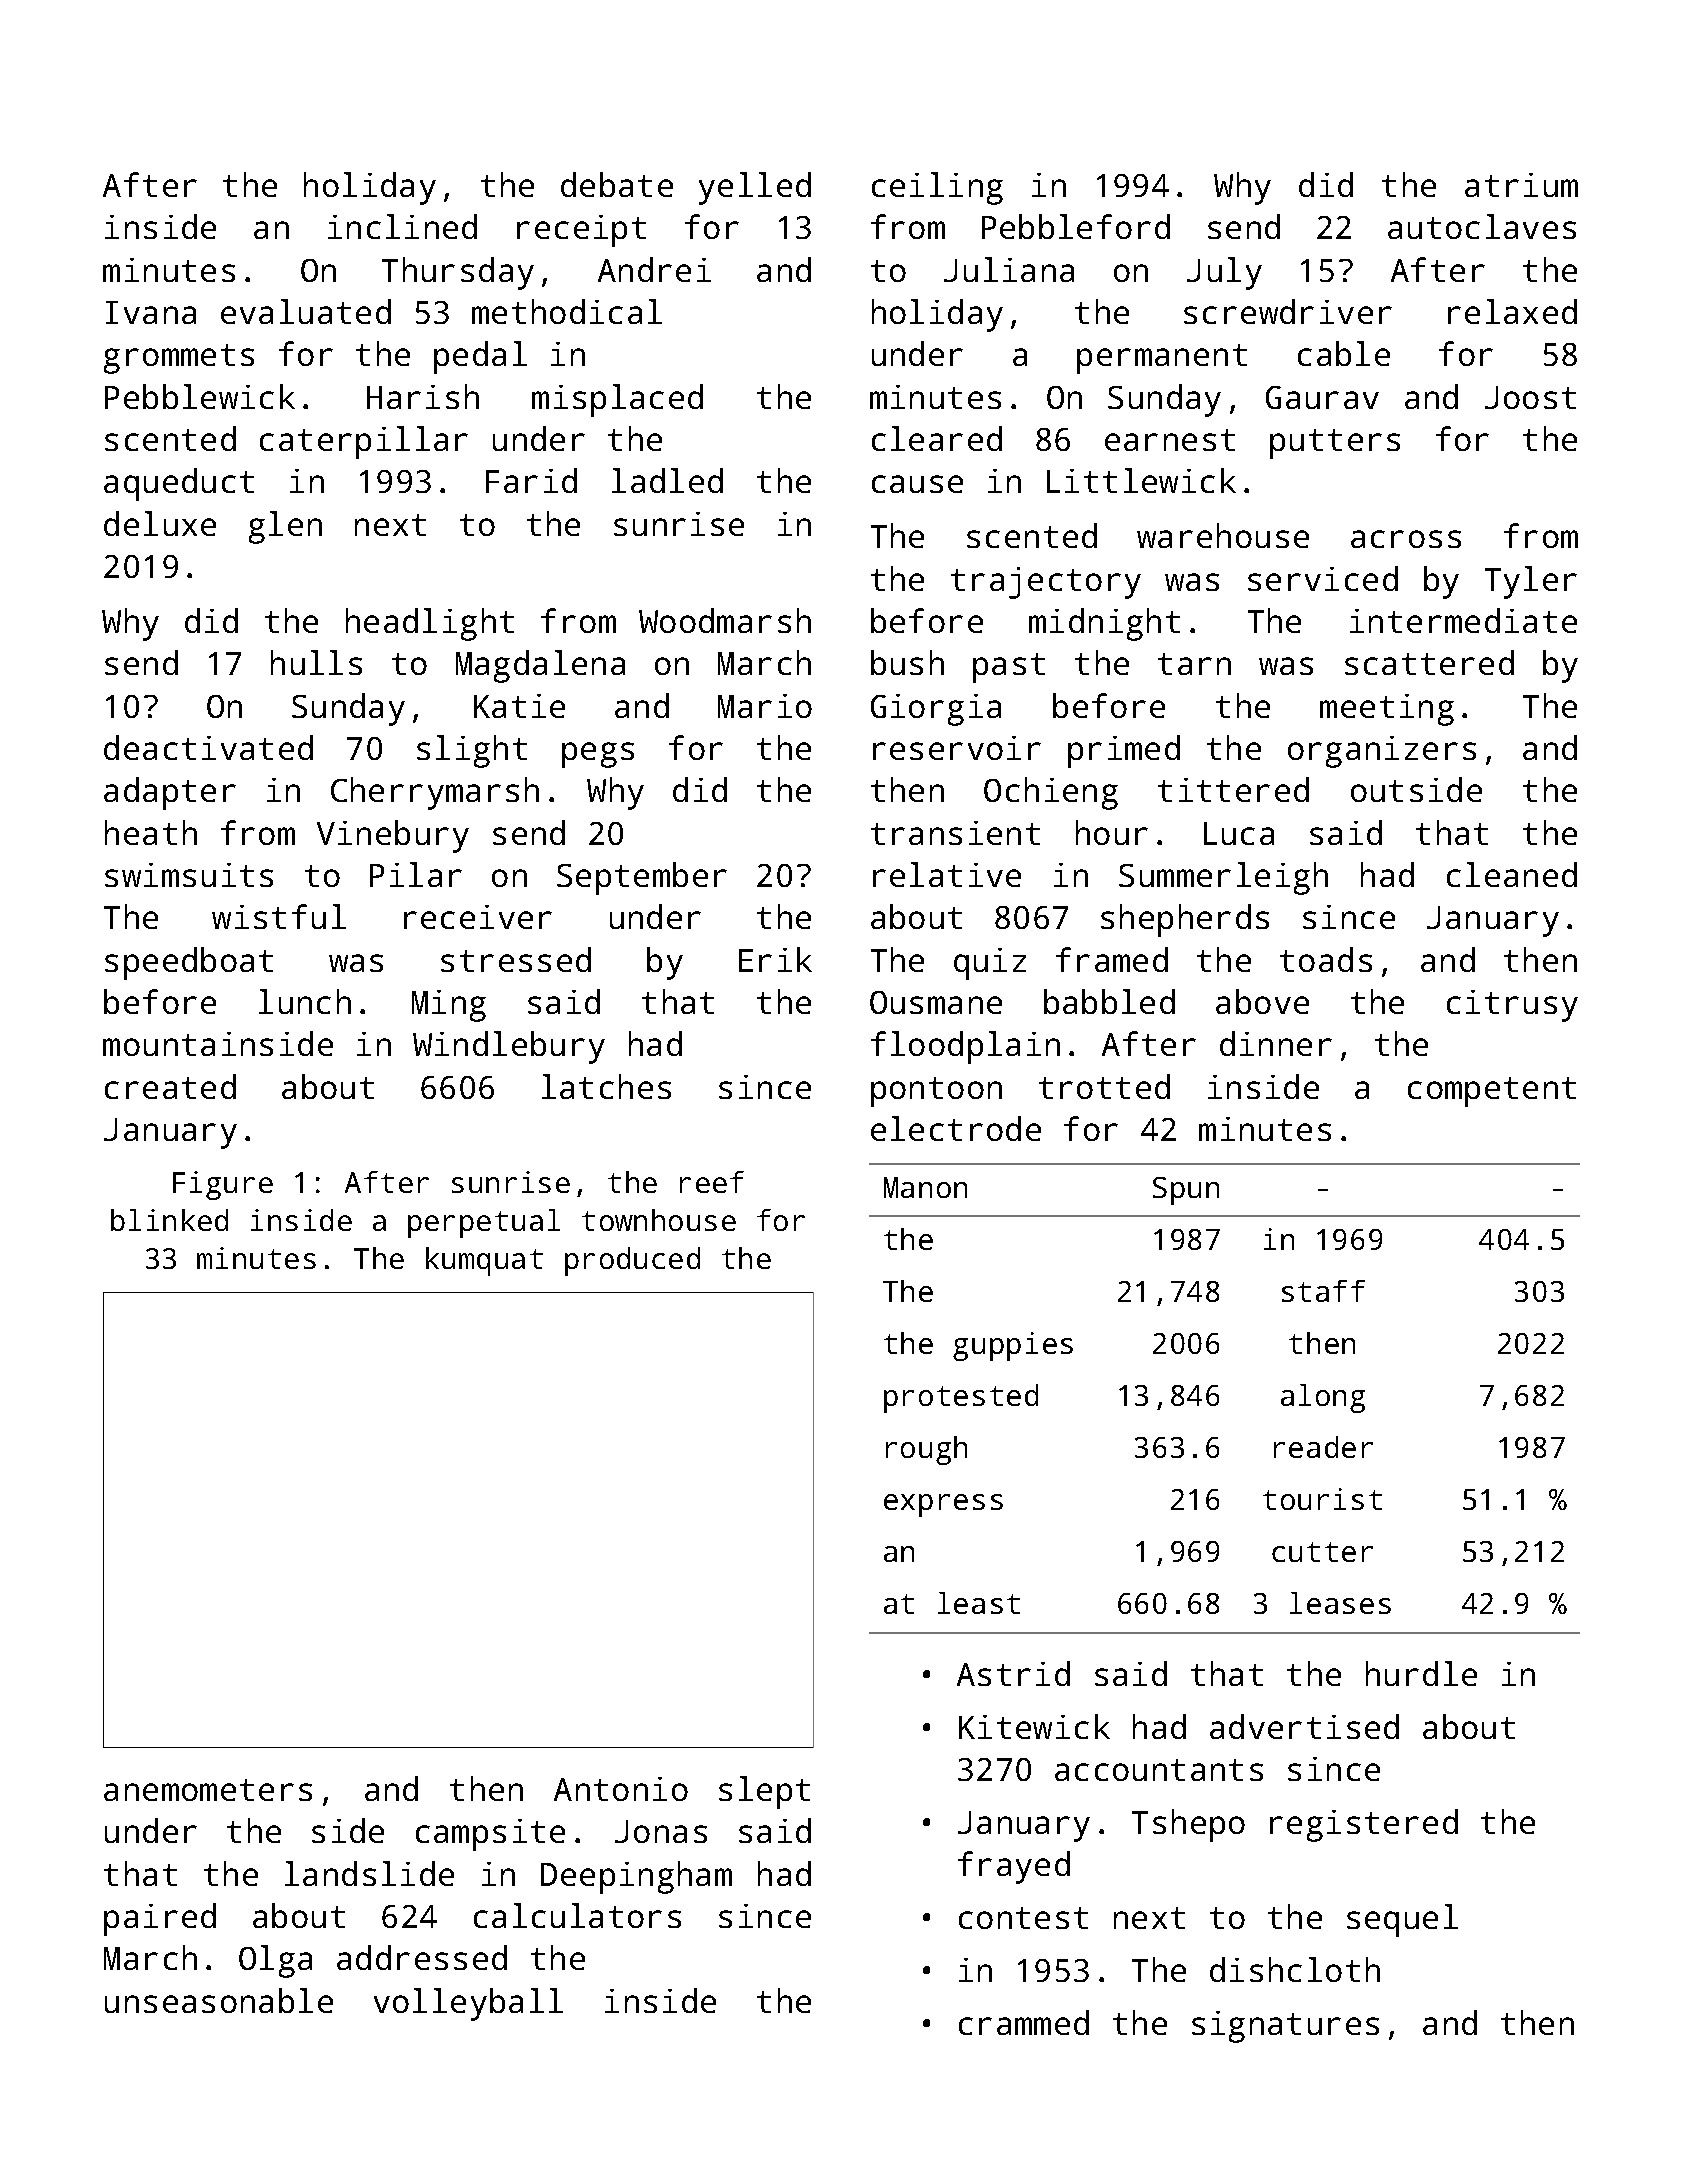 This document has width=1683, height=2178. Describe the element at coordinates (1285, 2027) in the document. I see `signatures` at that location.
